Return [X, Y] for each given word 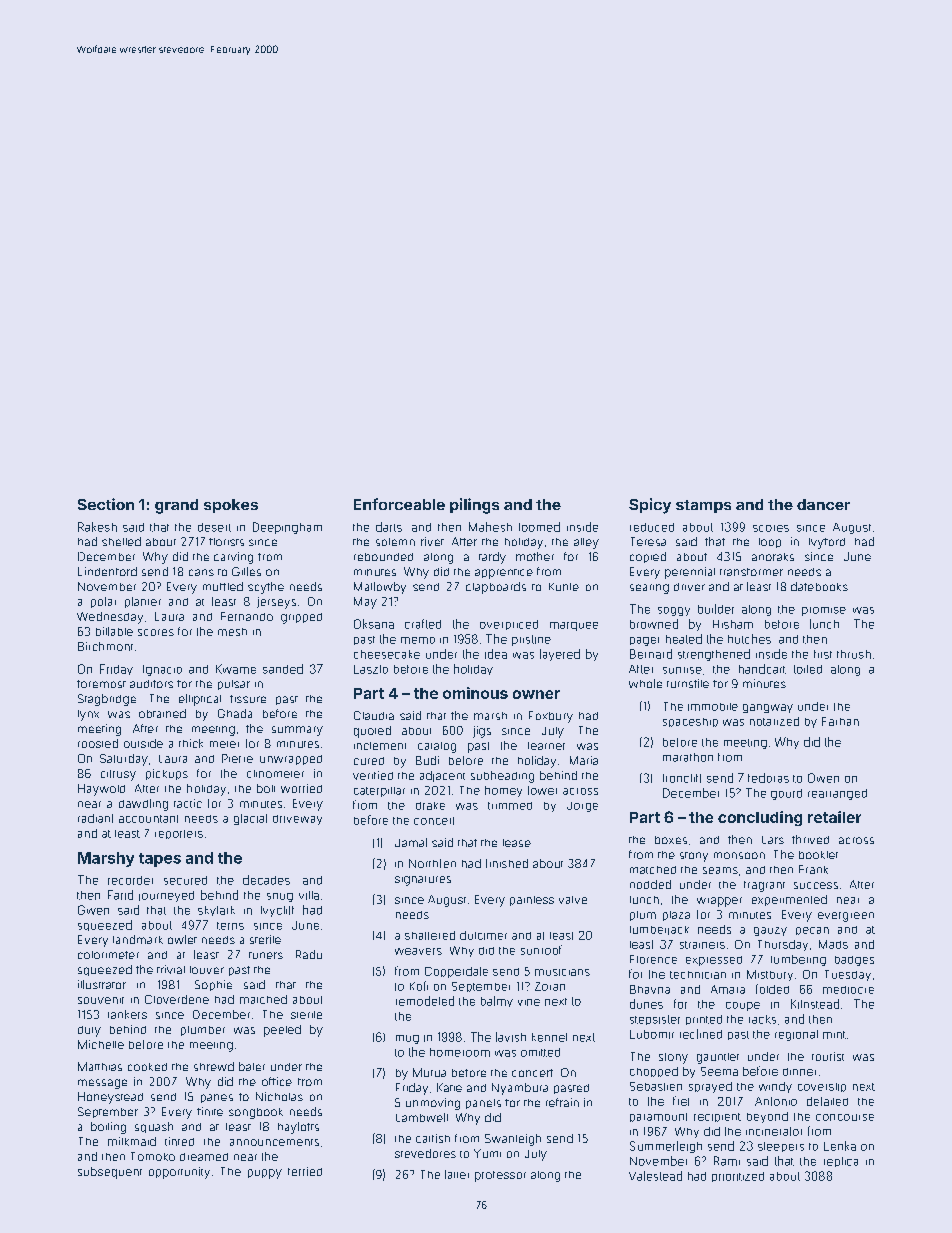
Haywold [101, 790]
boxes [671, 840]
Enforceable [399, 504]
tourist [828, 1056]
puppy [265, 1174]
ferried [305, 1171]
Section [106, 504]
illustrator [102, 984]
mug [407, 1039]
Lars [773, 840]
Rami [727, 1161]
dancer [823, 504]
